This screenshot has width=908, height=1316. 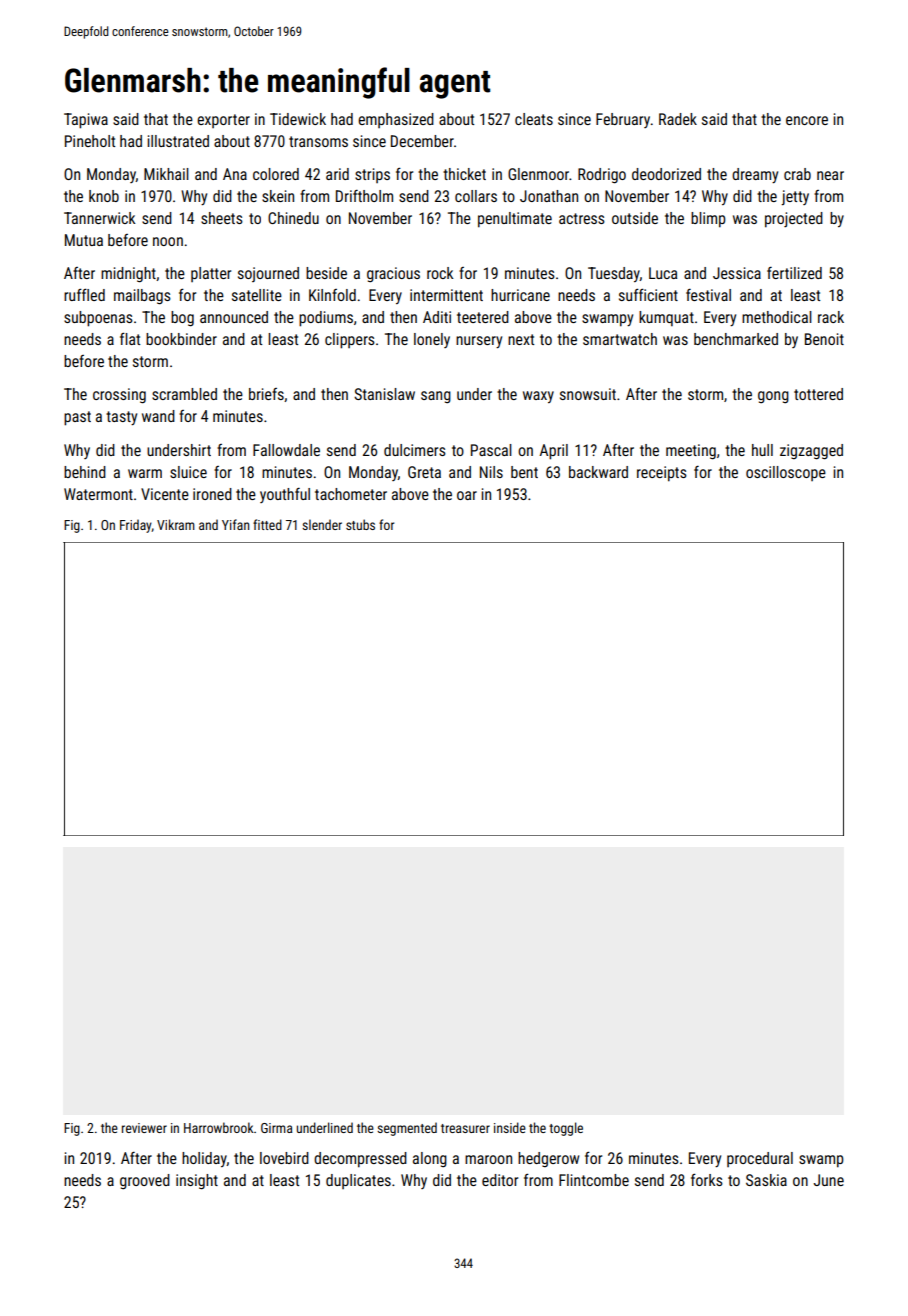 I want to click on Harrowbrook, so click(x=219, y=1127).
